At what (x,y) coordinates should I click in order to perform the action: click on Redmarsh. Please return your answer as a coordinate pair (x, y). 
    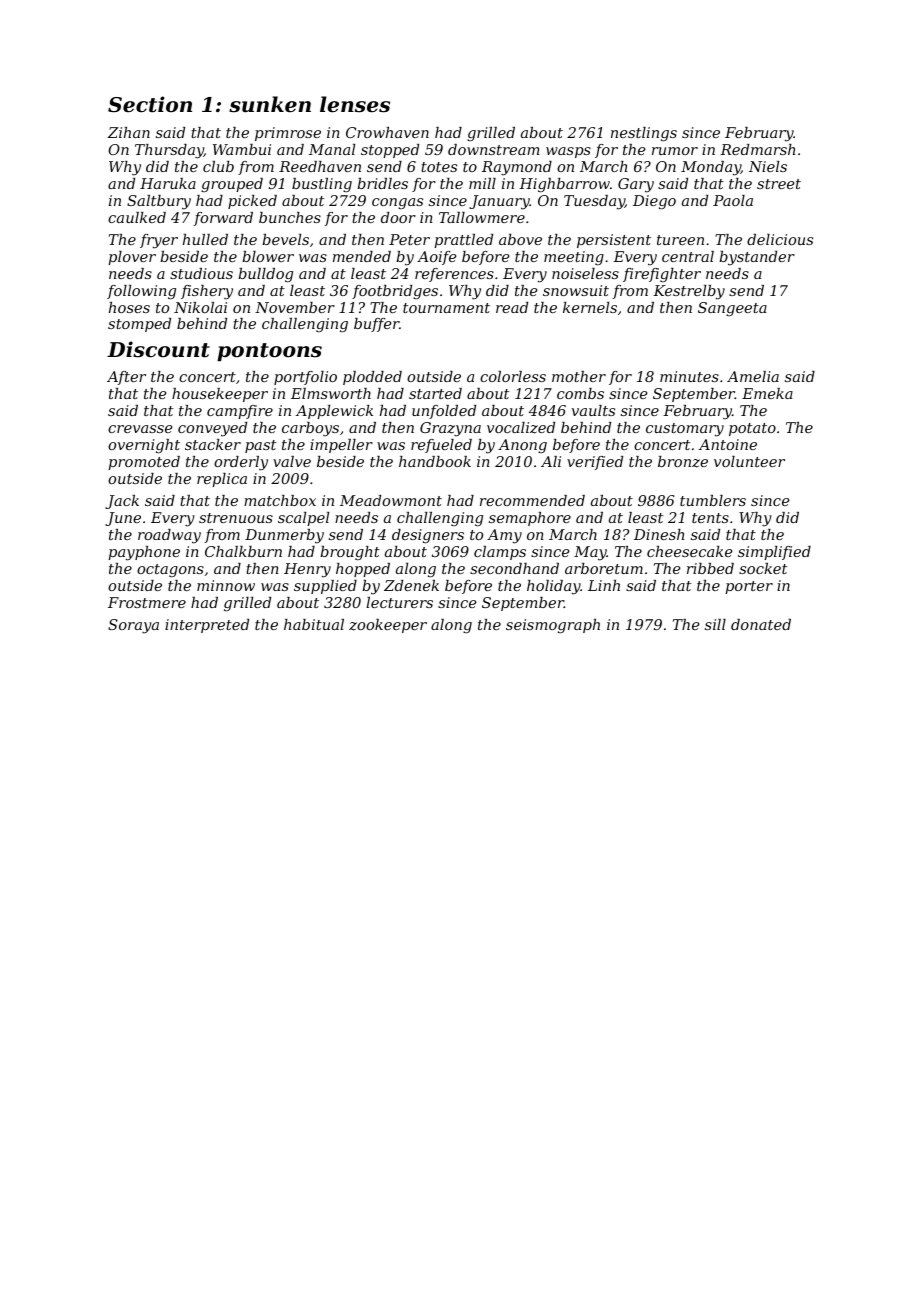
    Looking at the image, I should click on (757, 149).
